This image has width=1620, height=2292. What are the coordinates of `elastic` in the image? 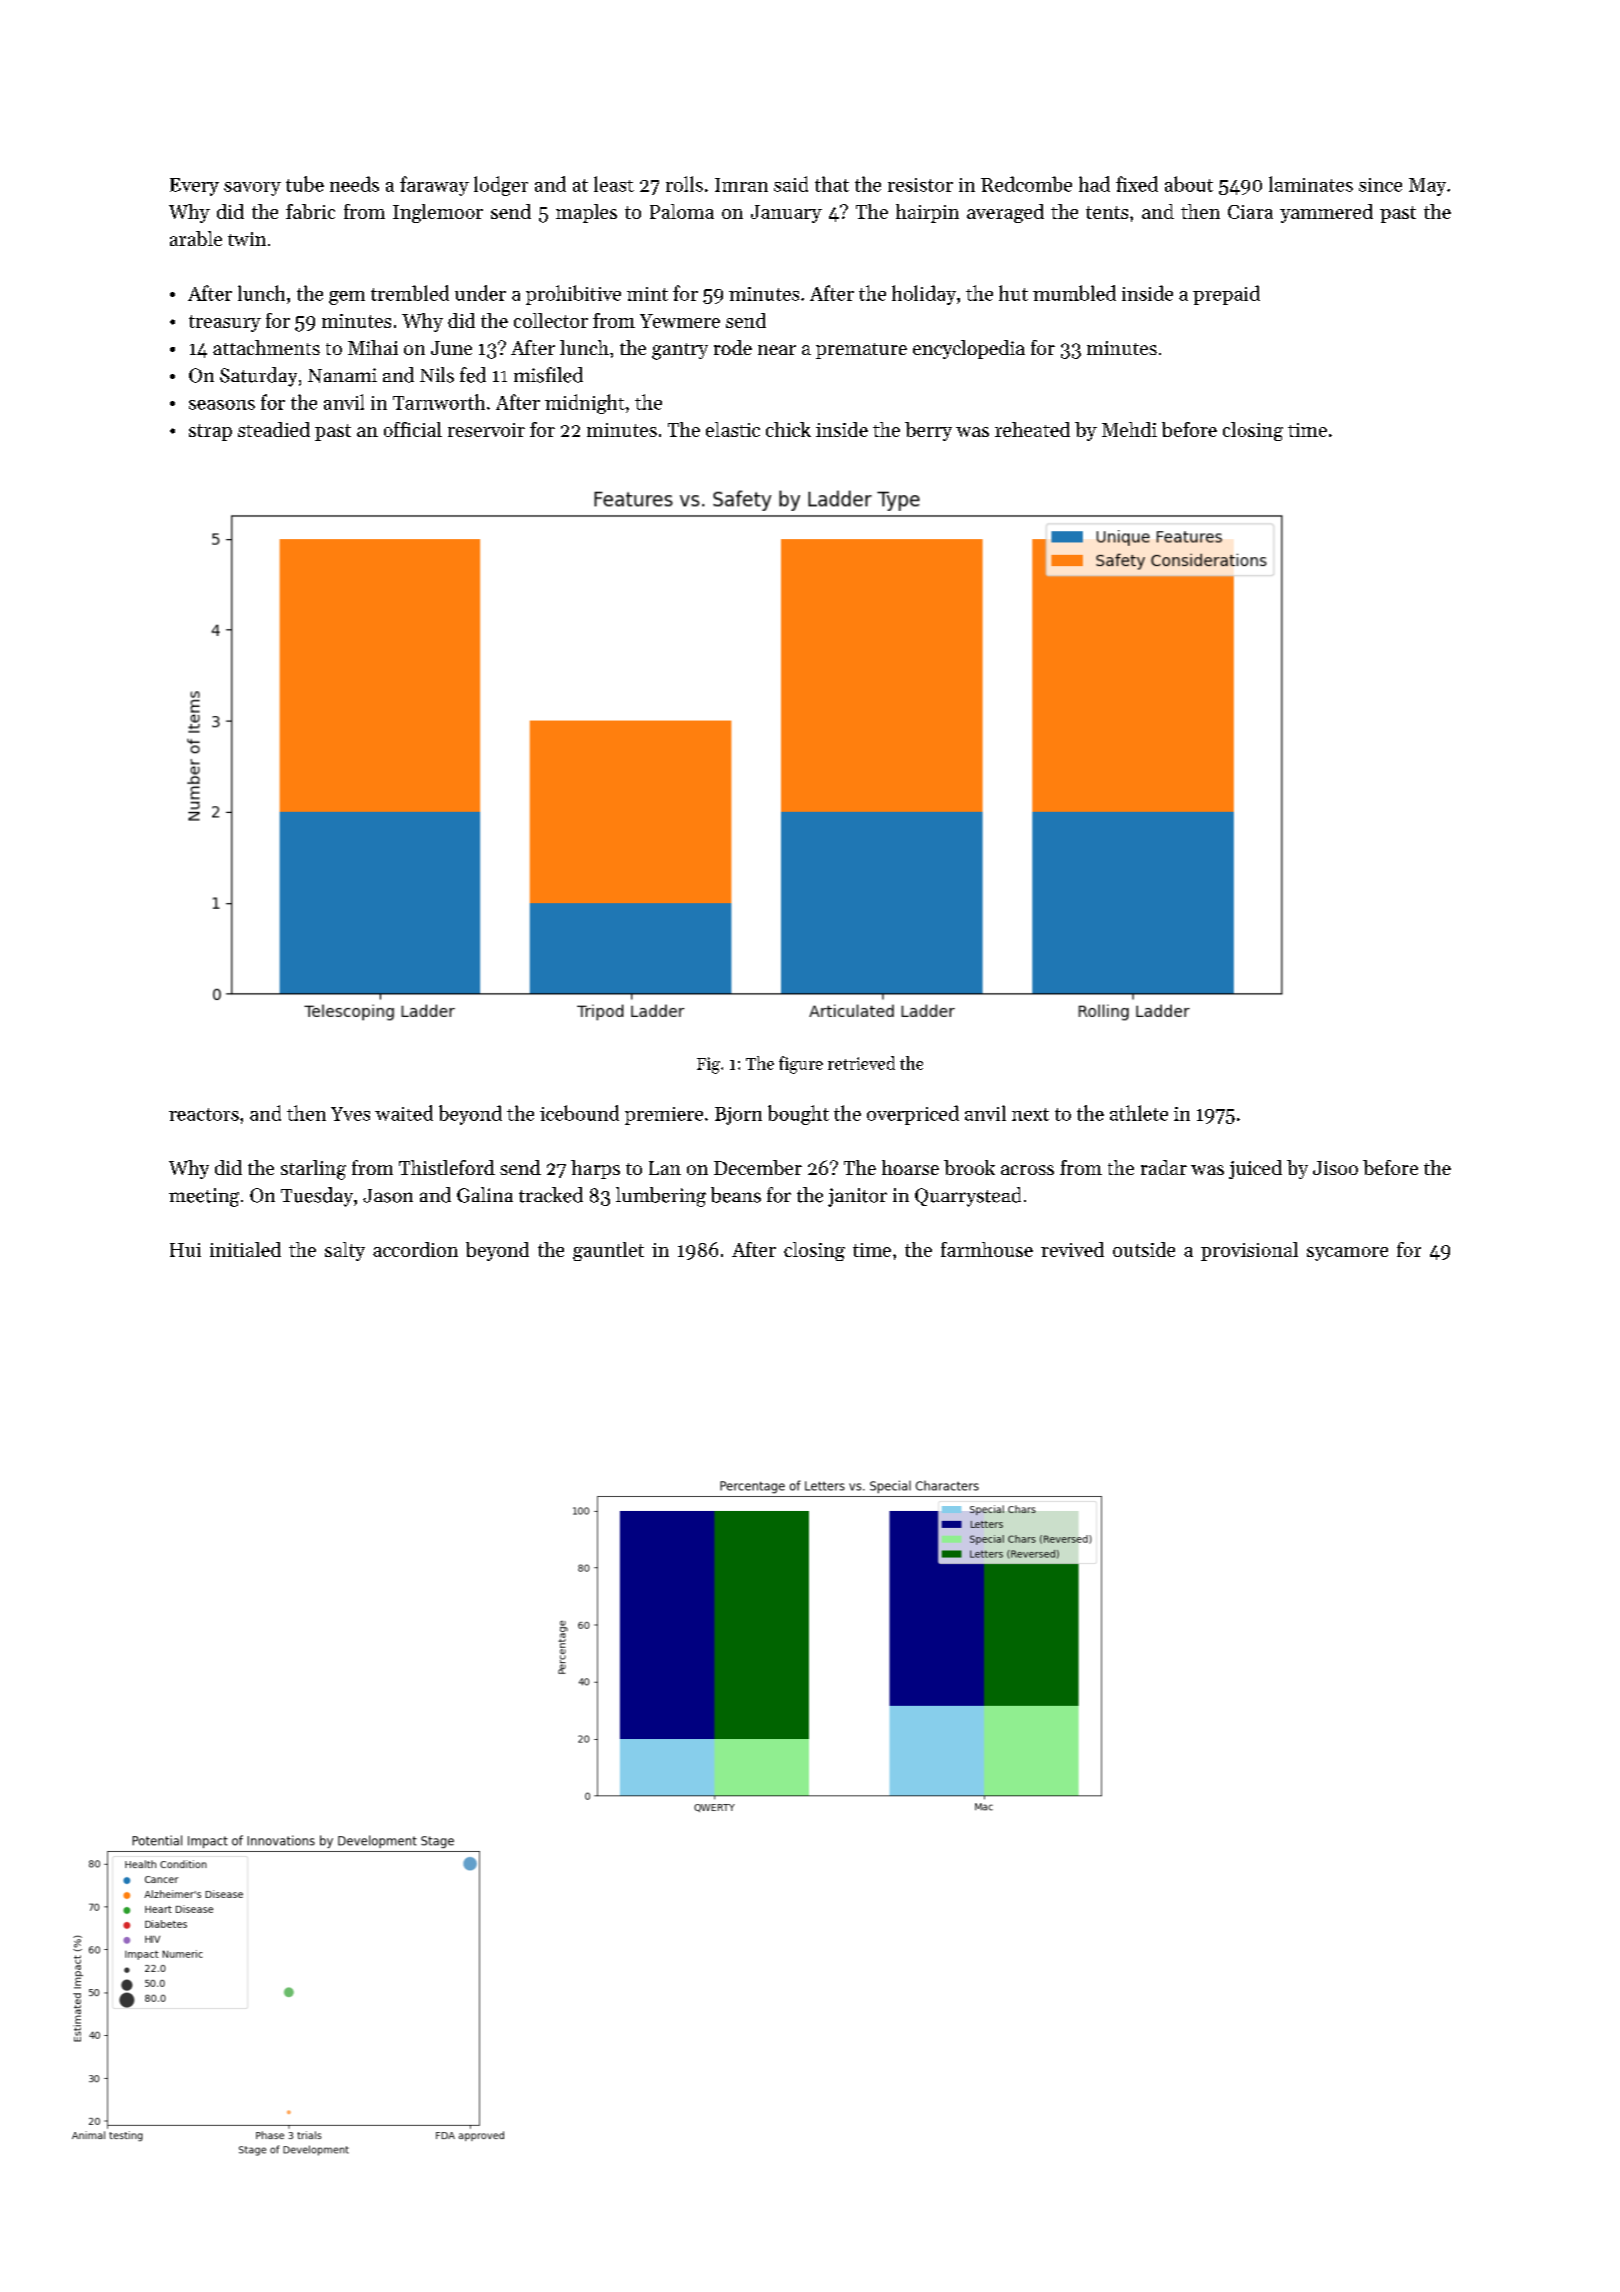 It's located at (733, 429).
